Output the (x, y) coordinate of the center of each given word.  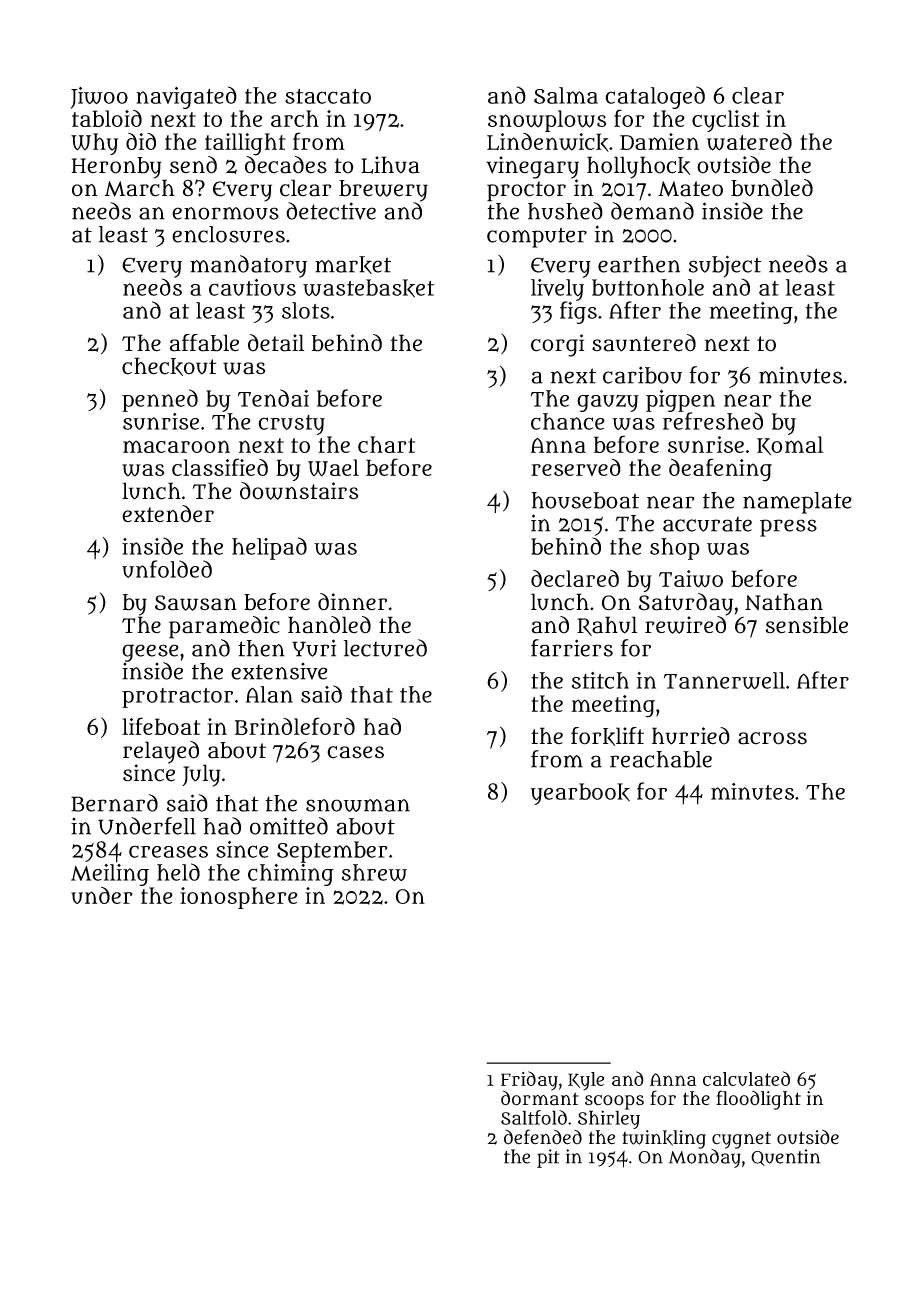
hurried (691, 736)
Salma (566, 95)
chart (386, 444)
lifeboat (161, 726)
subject (725, 266)
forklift (607, 736)
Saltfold (534, 1117)
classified (220, 467)
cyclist (725, 121)
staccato (328, 96)
